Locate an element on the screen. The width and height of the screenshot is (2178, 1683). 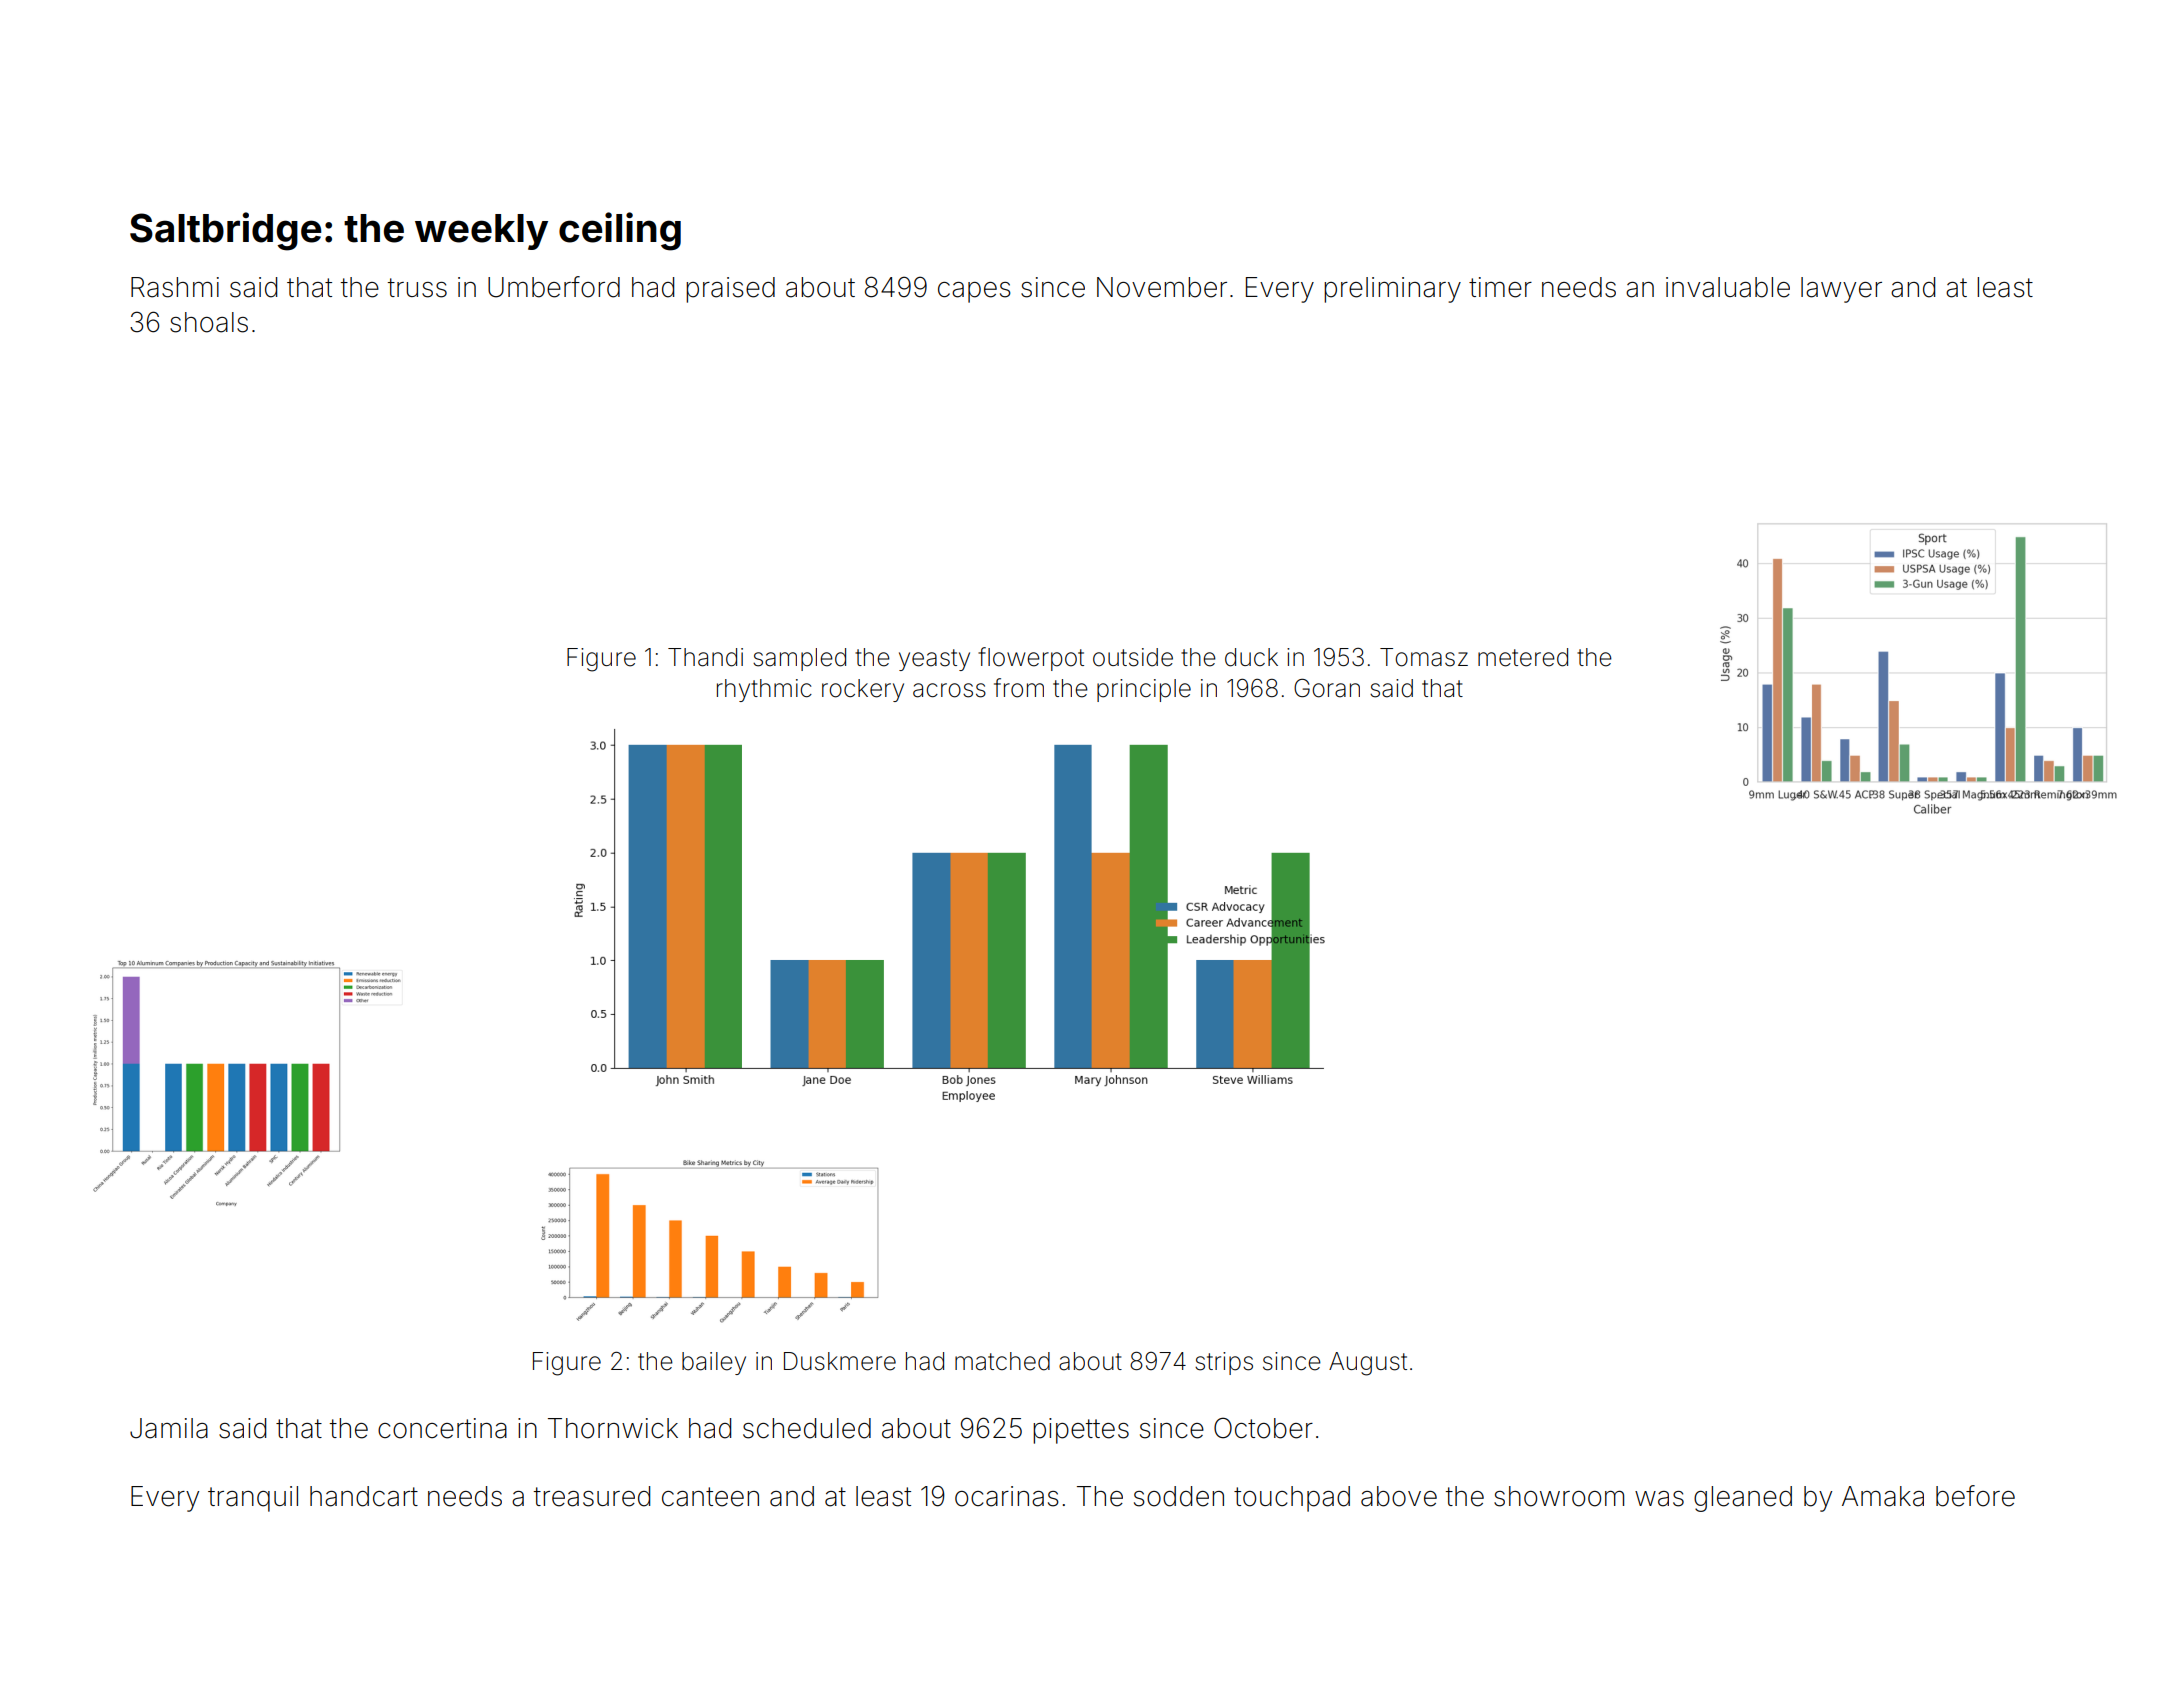
metered is located at coordinates (1523, 657).
